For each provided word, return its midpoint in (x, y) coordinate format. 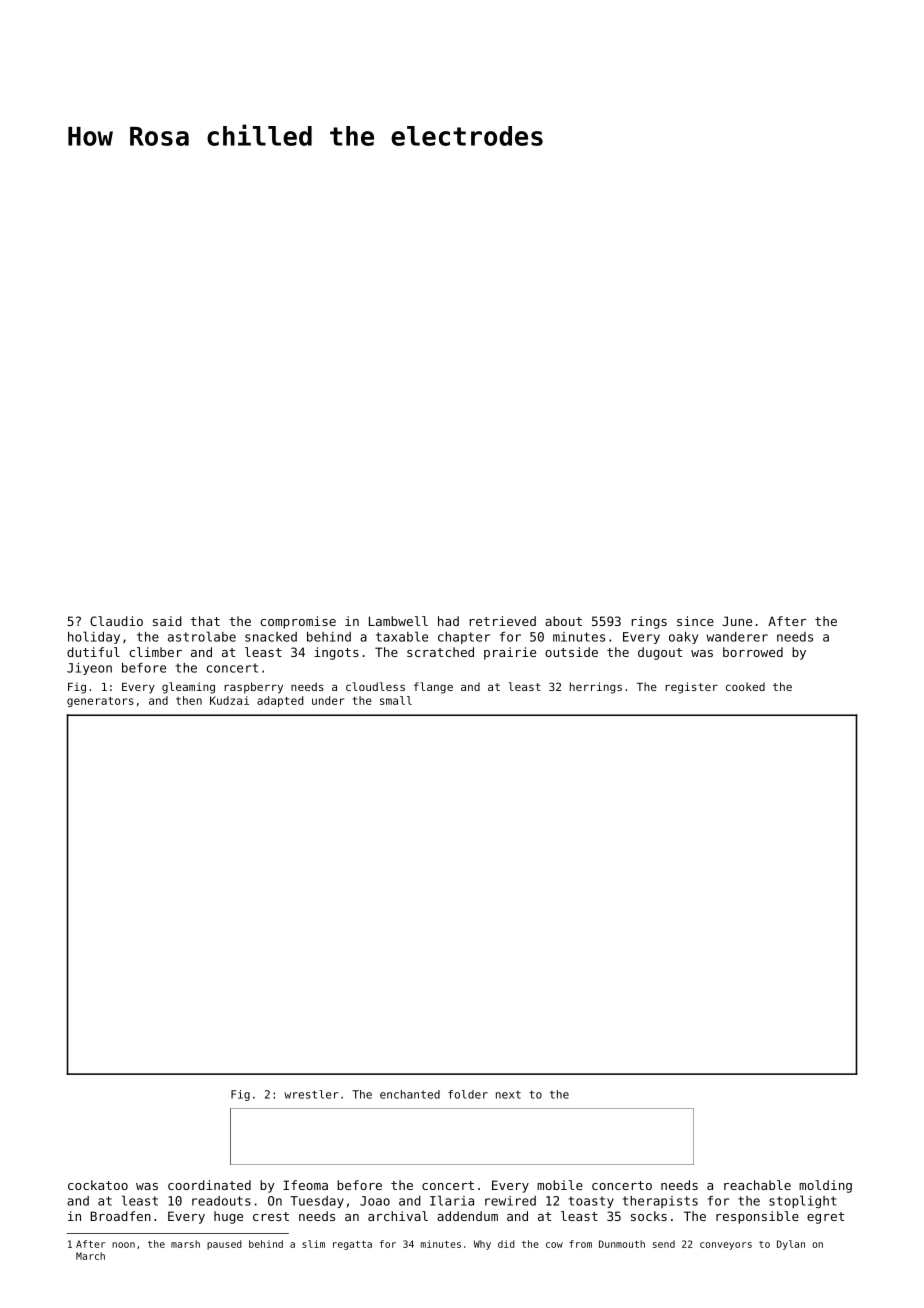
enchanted (410, 1094)
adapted (280, 701)
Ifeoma (305, 1185)
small (396, 700)
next (508, 1094)
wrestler (311, 1094)
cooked (745, 686)
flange (433, 688)
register (691, 688)
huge (228, 1217)
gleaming (188, 688)
